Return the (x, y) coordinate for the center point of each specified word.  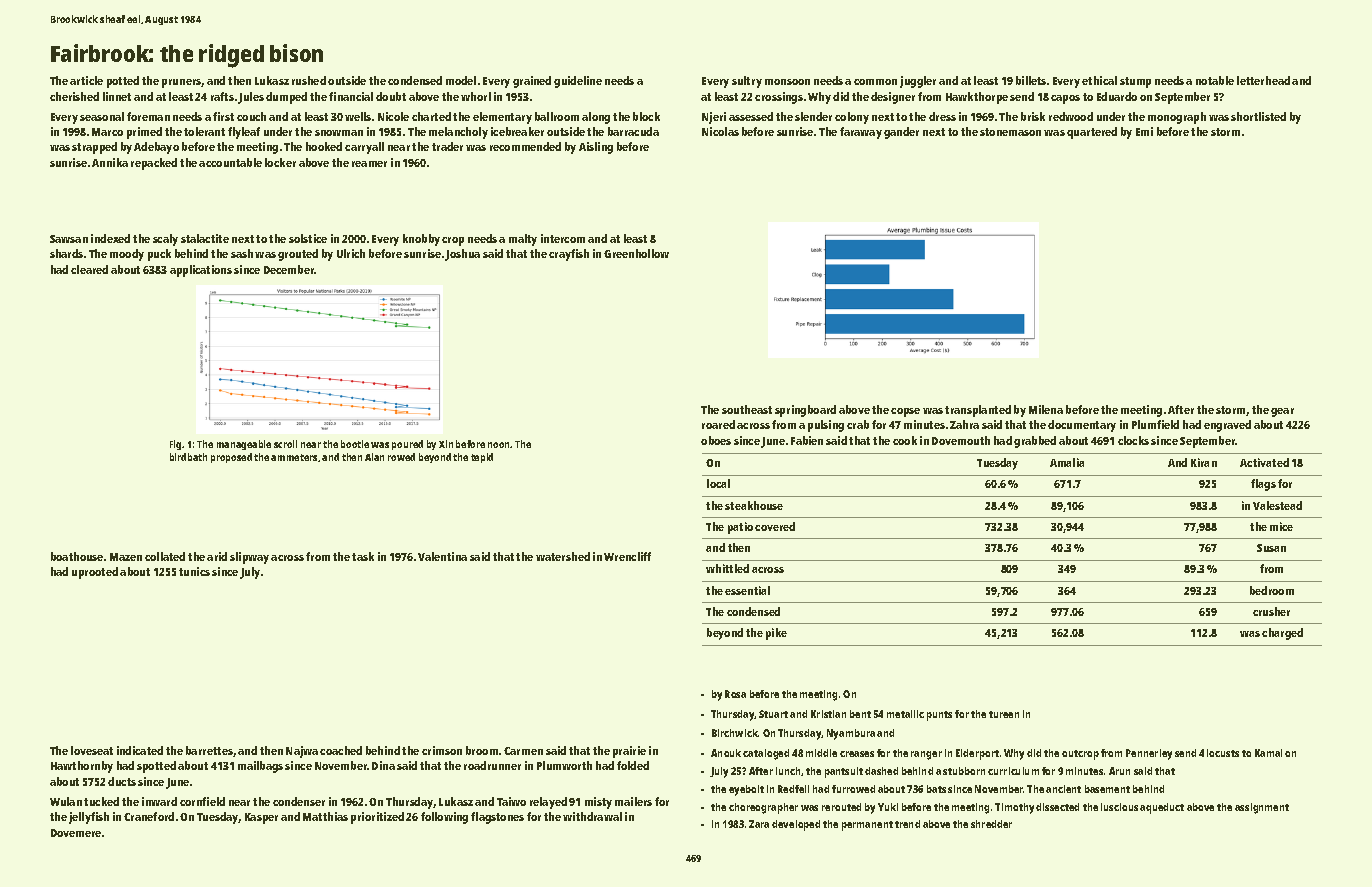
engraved (1227, 426)
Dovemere (76, 833)
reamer (369, 164)
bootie (355, 444)
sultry (747, 82)
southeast (747, 409)
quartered (1092, 133)
